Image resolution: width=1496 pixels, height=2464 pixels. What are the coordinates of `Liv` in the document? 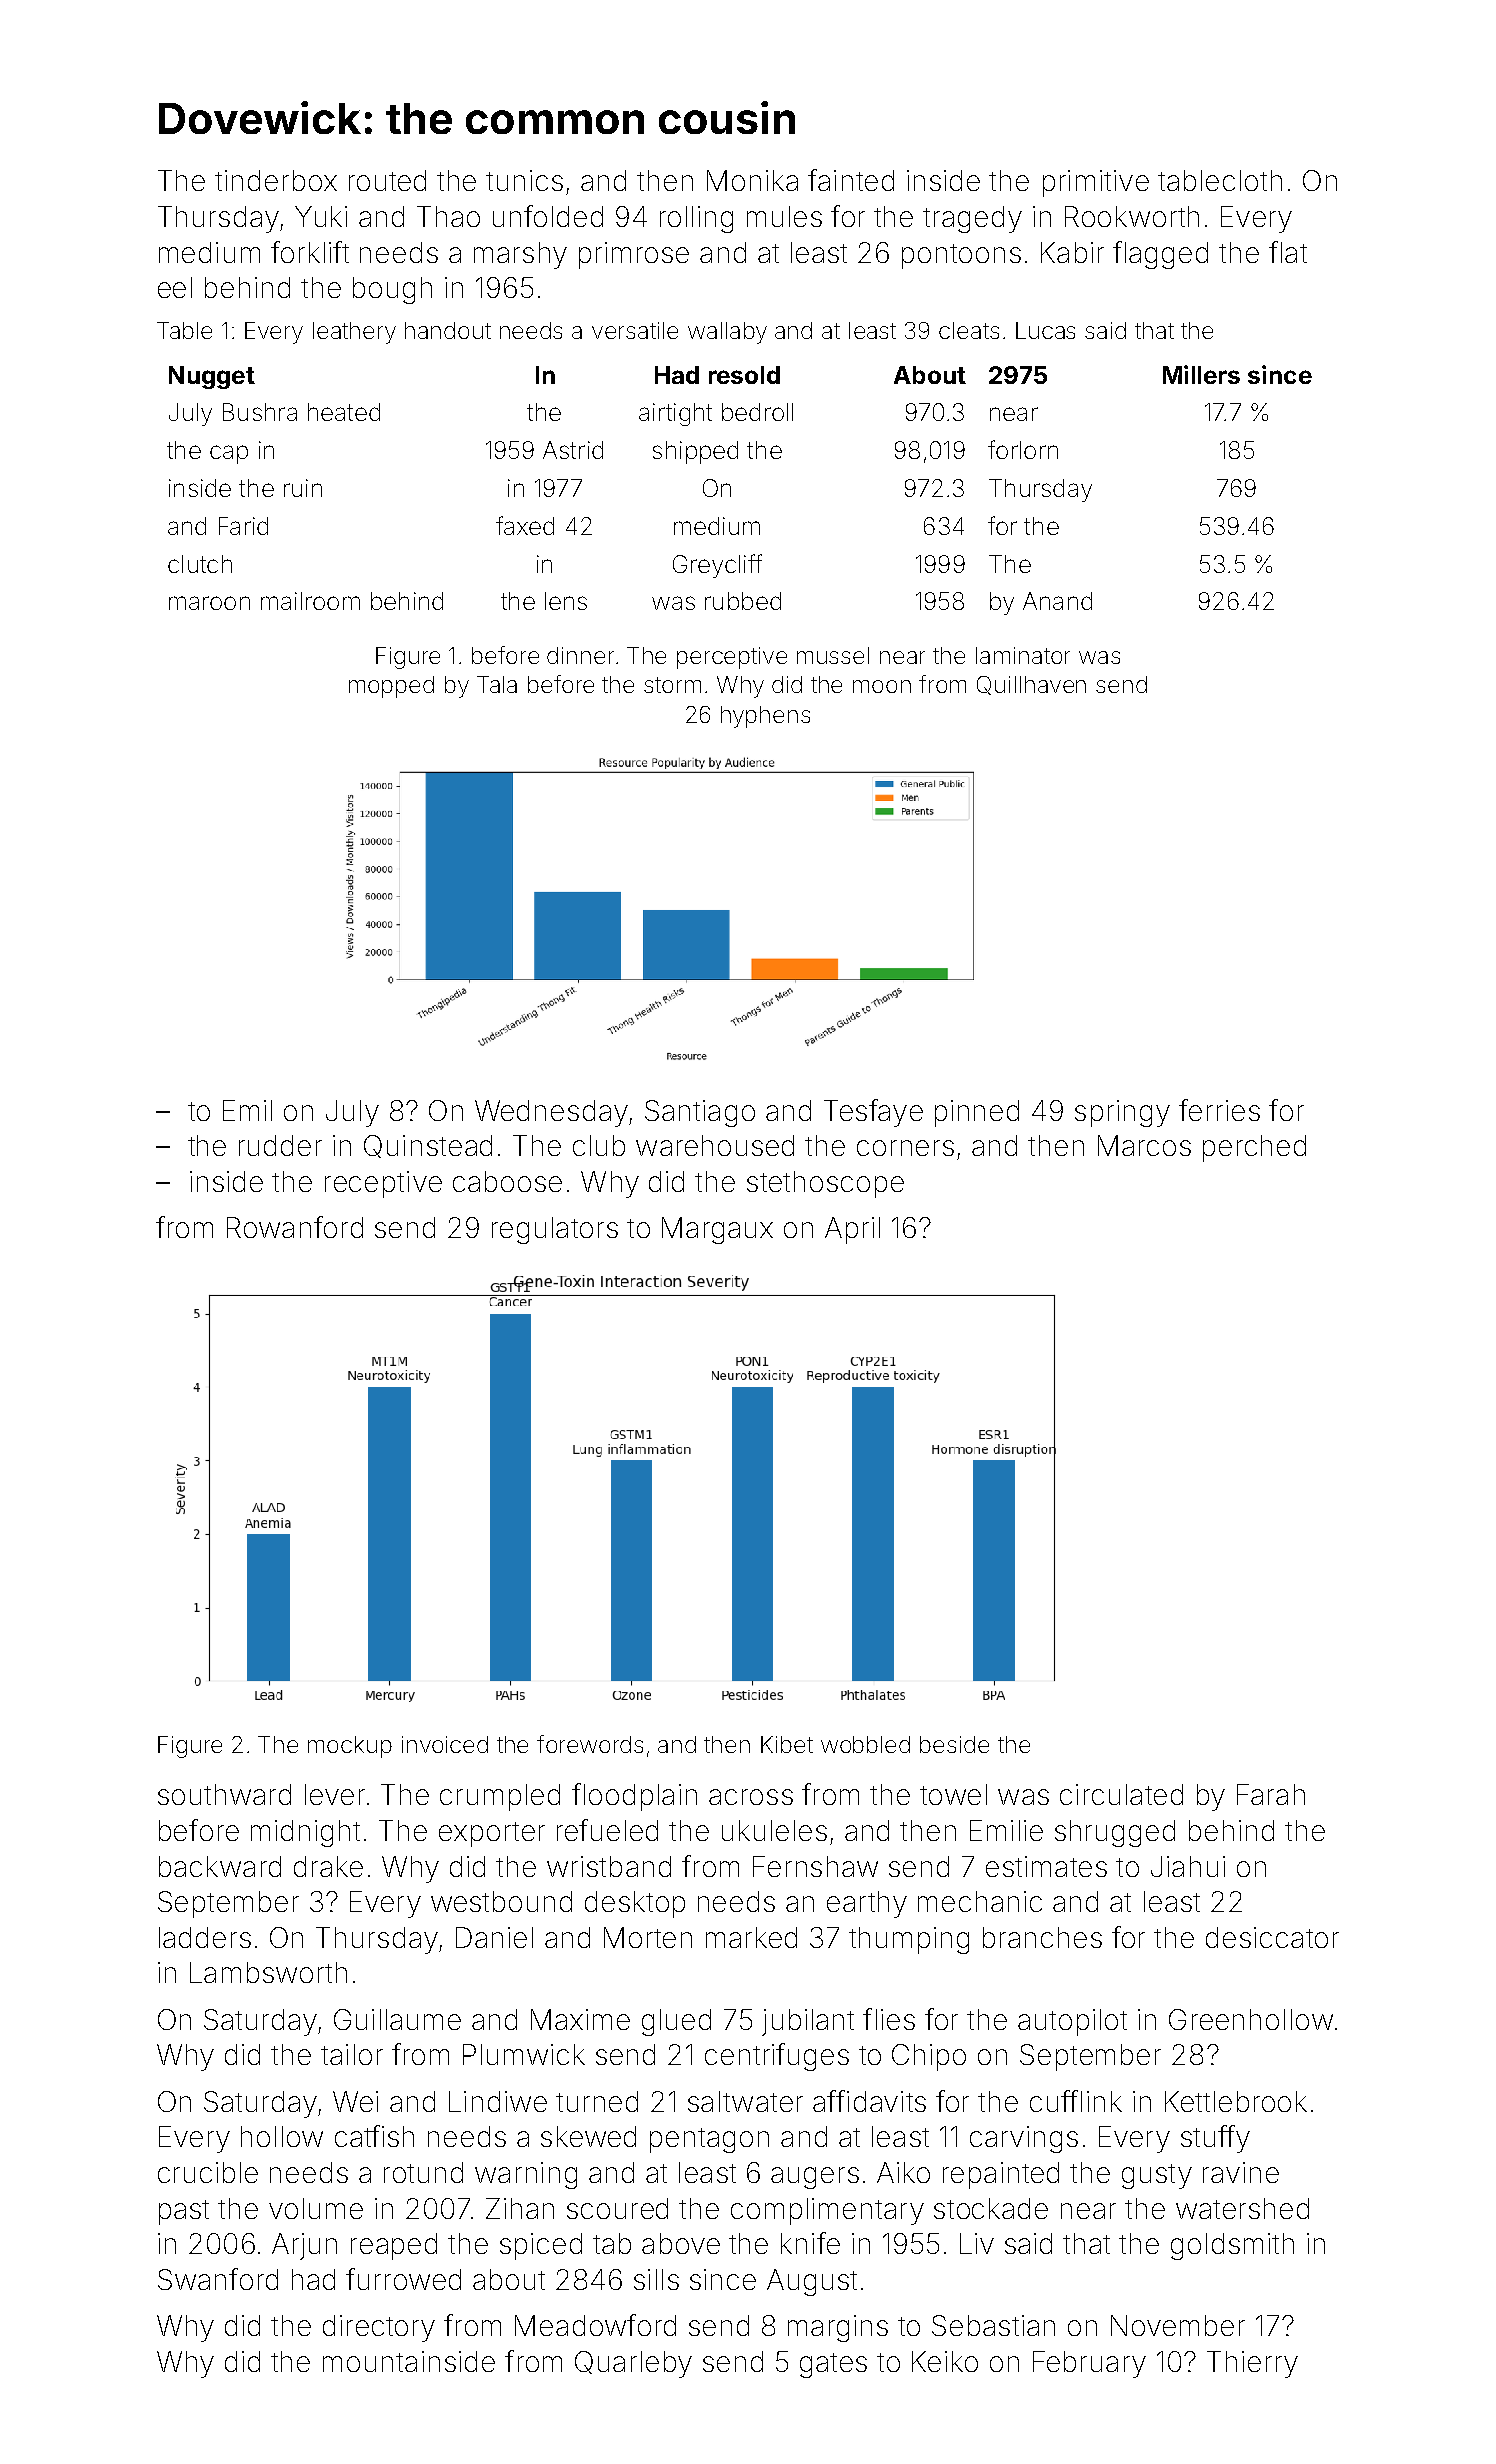 It's located at (977, 2243).
